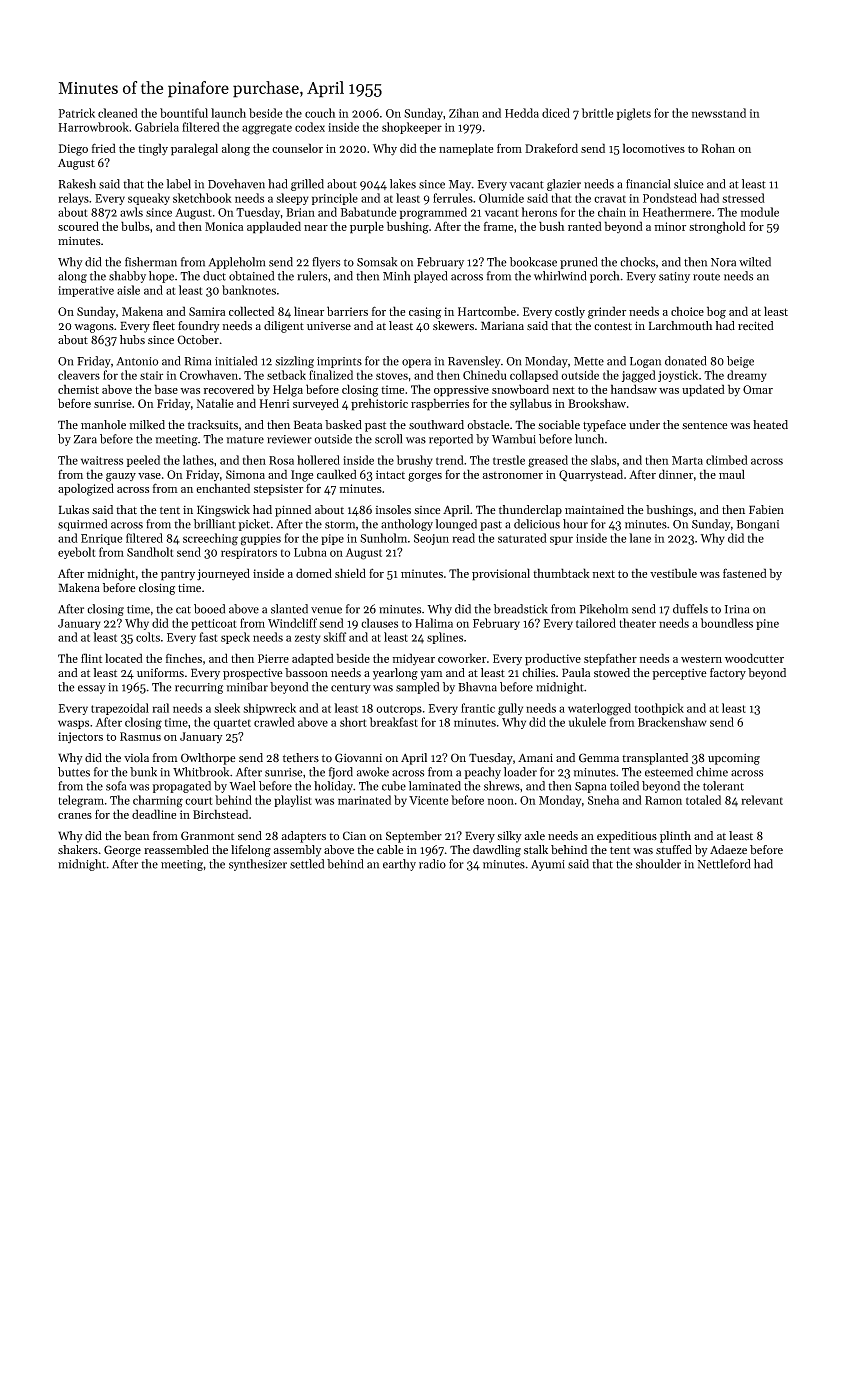 This screenshot has height=1400, width=849. Describe the element at coordinates (767, 624) in the screenshot. I see `pine` at that location.
